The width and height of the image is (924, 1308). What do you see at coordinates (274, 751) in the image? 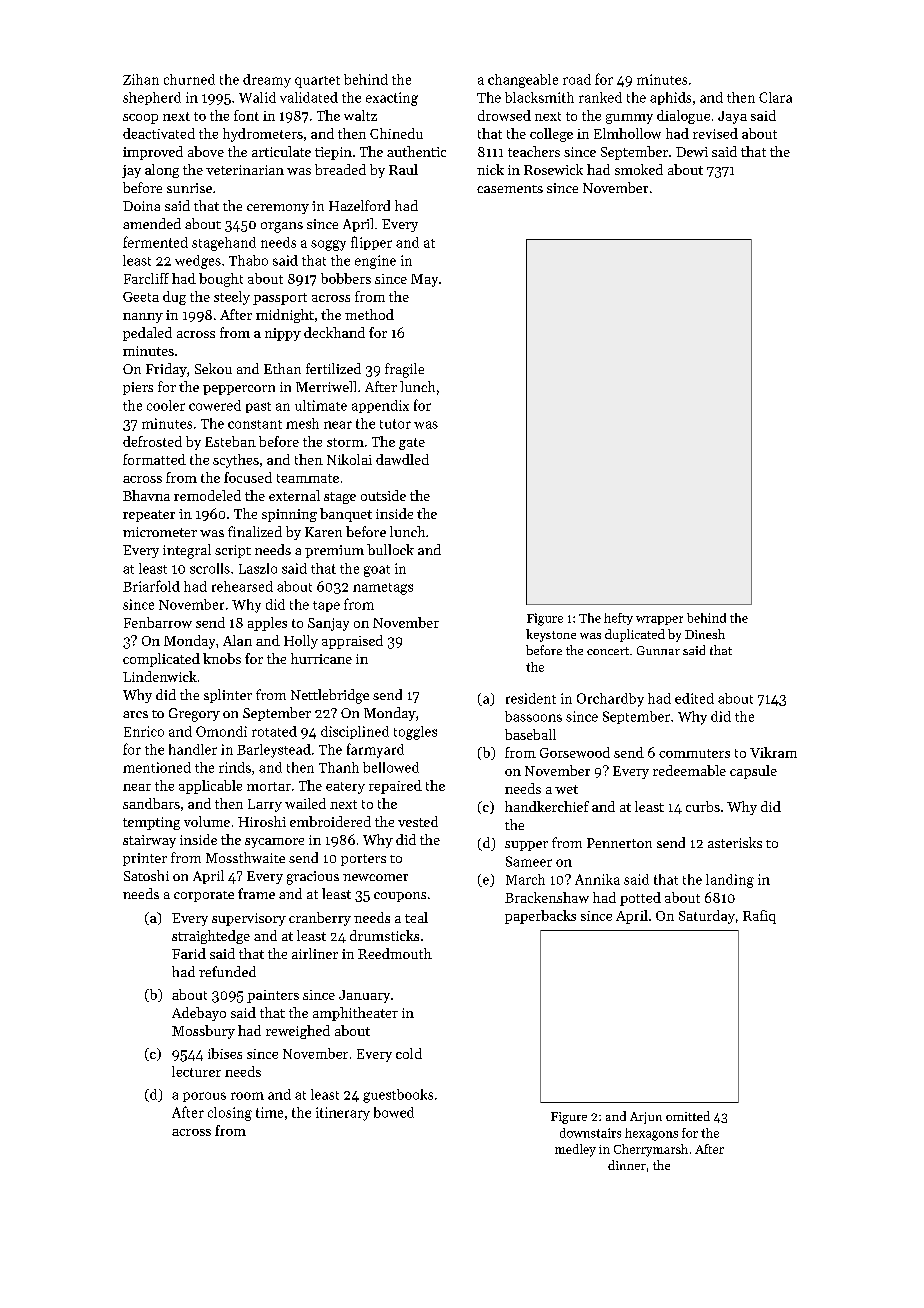
I see `Barleystead` at bounding box center [274, 751].
